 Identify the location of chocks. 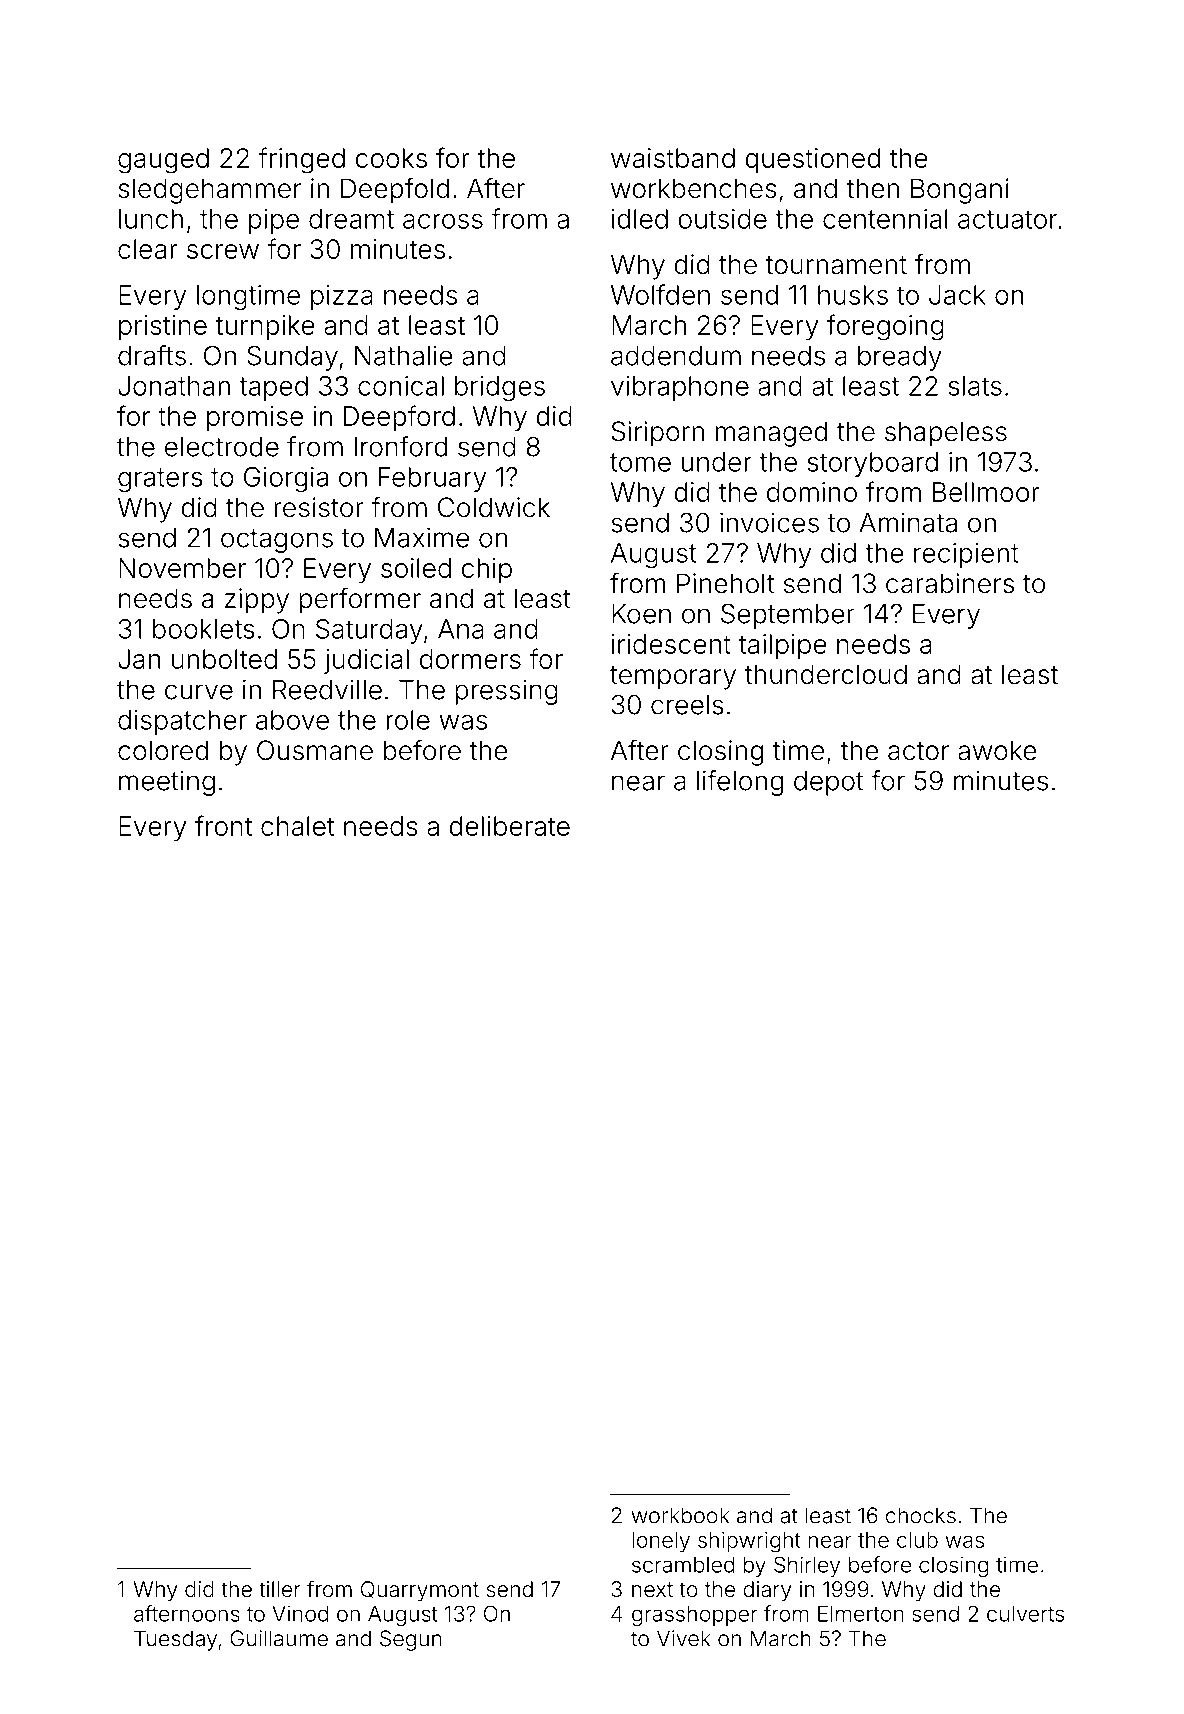
(921, 1515).
